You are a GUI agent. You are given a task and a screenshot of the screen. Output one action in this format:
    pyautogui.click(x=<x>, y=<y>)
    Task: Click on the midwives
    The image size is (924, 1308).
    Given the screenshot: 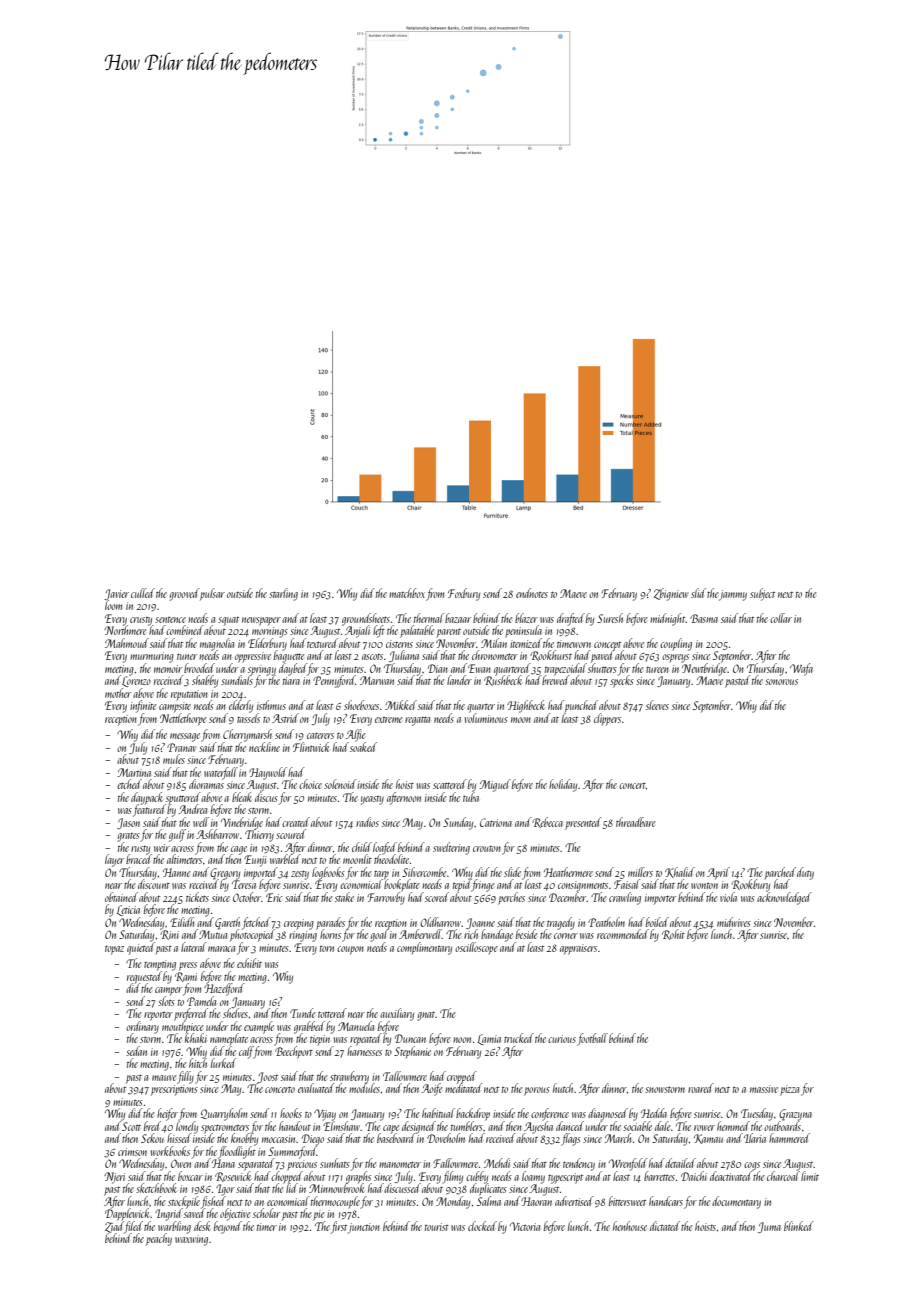 What is the action you would take?
    pyautogui.click(x=734, y=922)
